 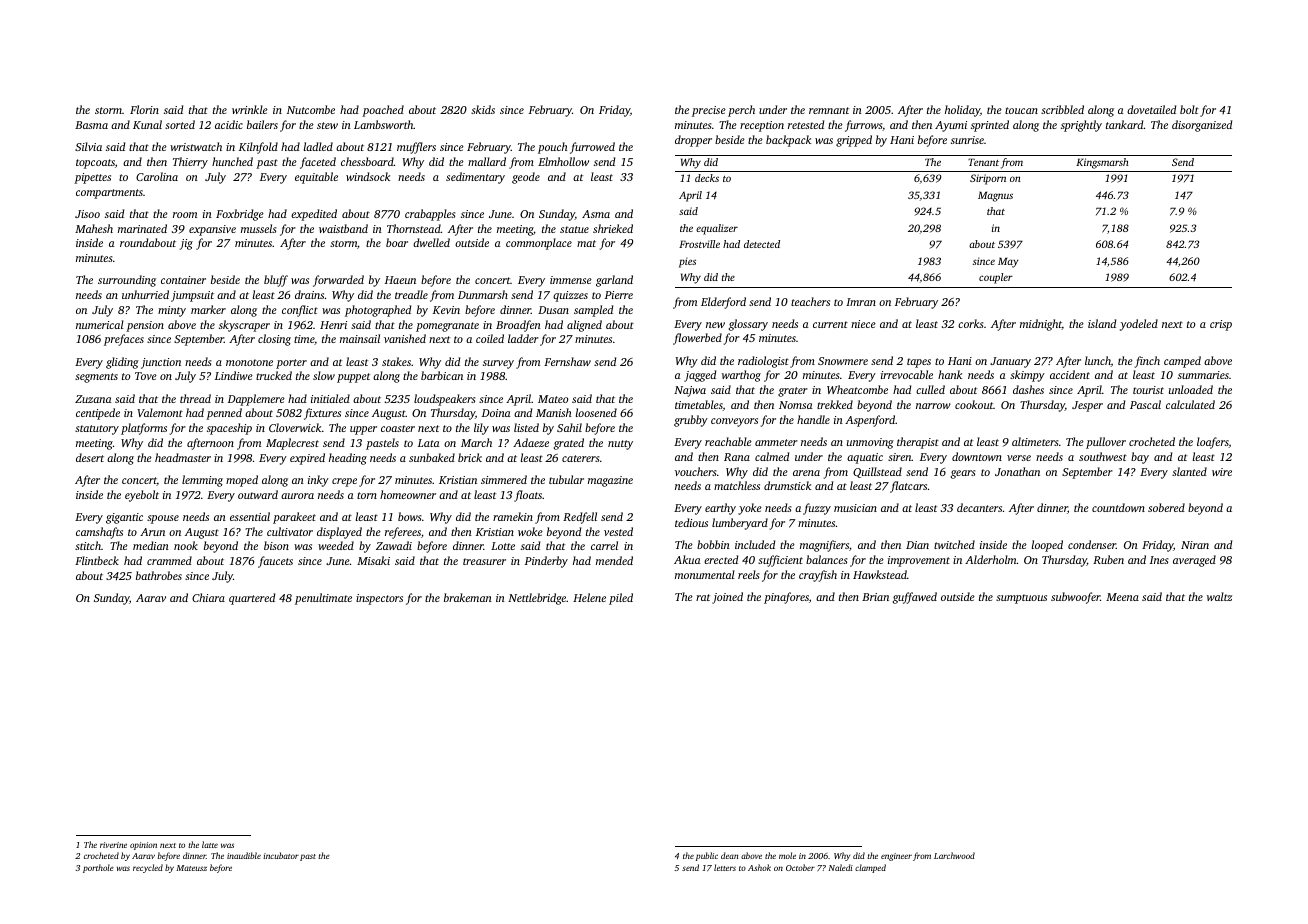 What do you see at coordinates (786, 598) in the screenshot?
I see `pinafores` at bounding box center [786, 598].
